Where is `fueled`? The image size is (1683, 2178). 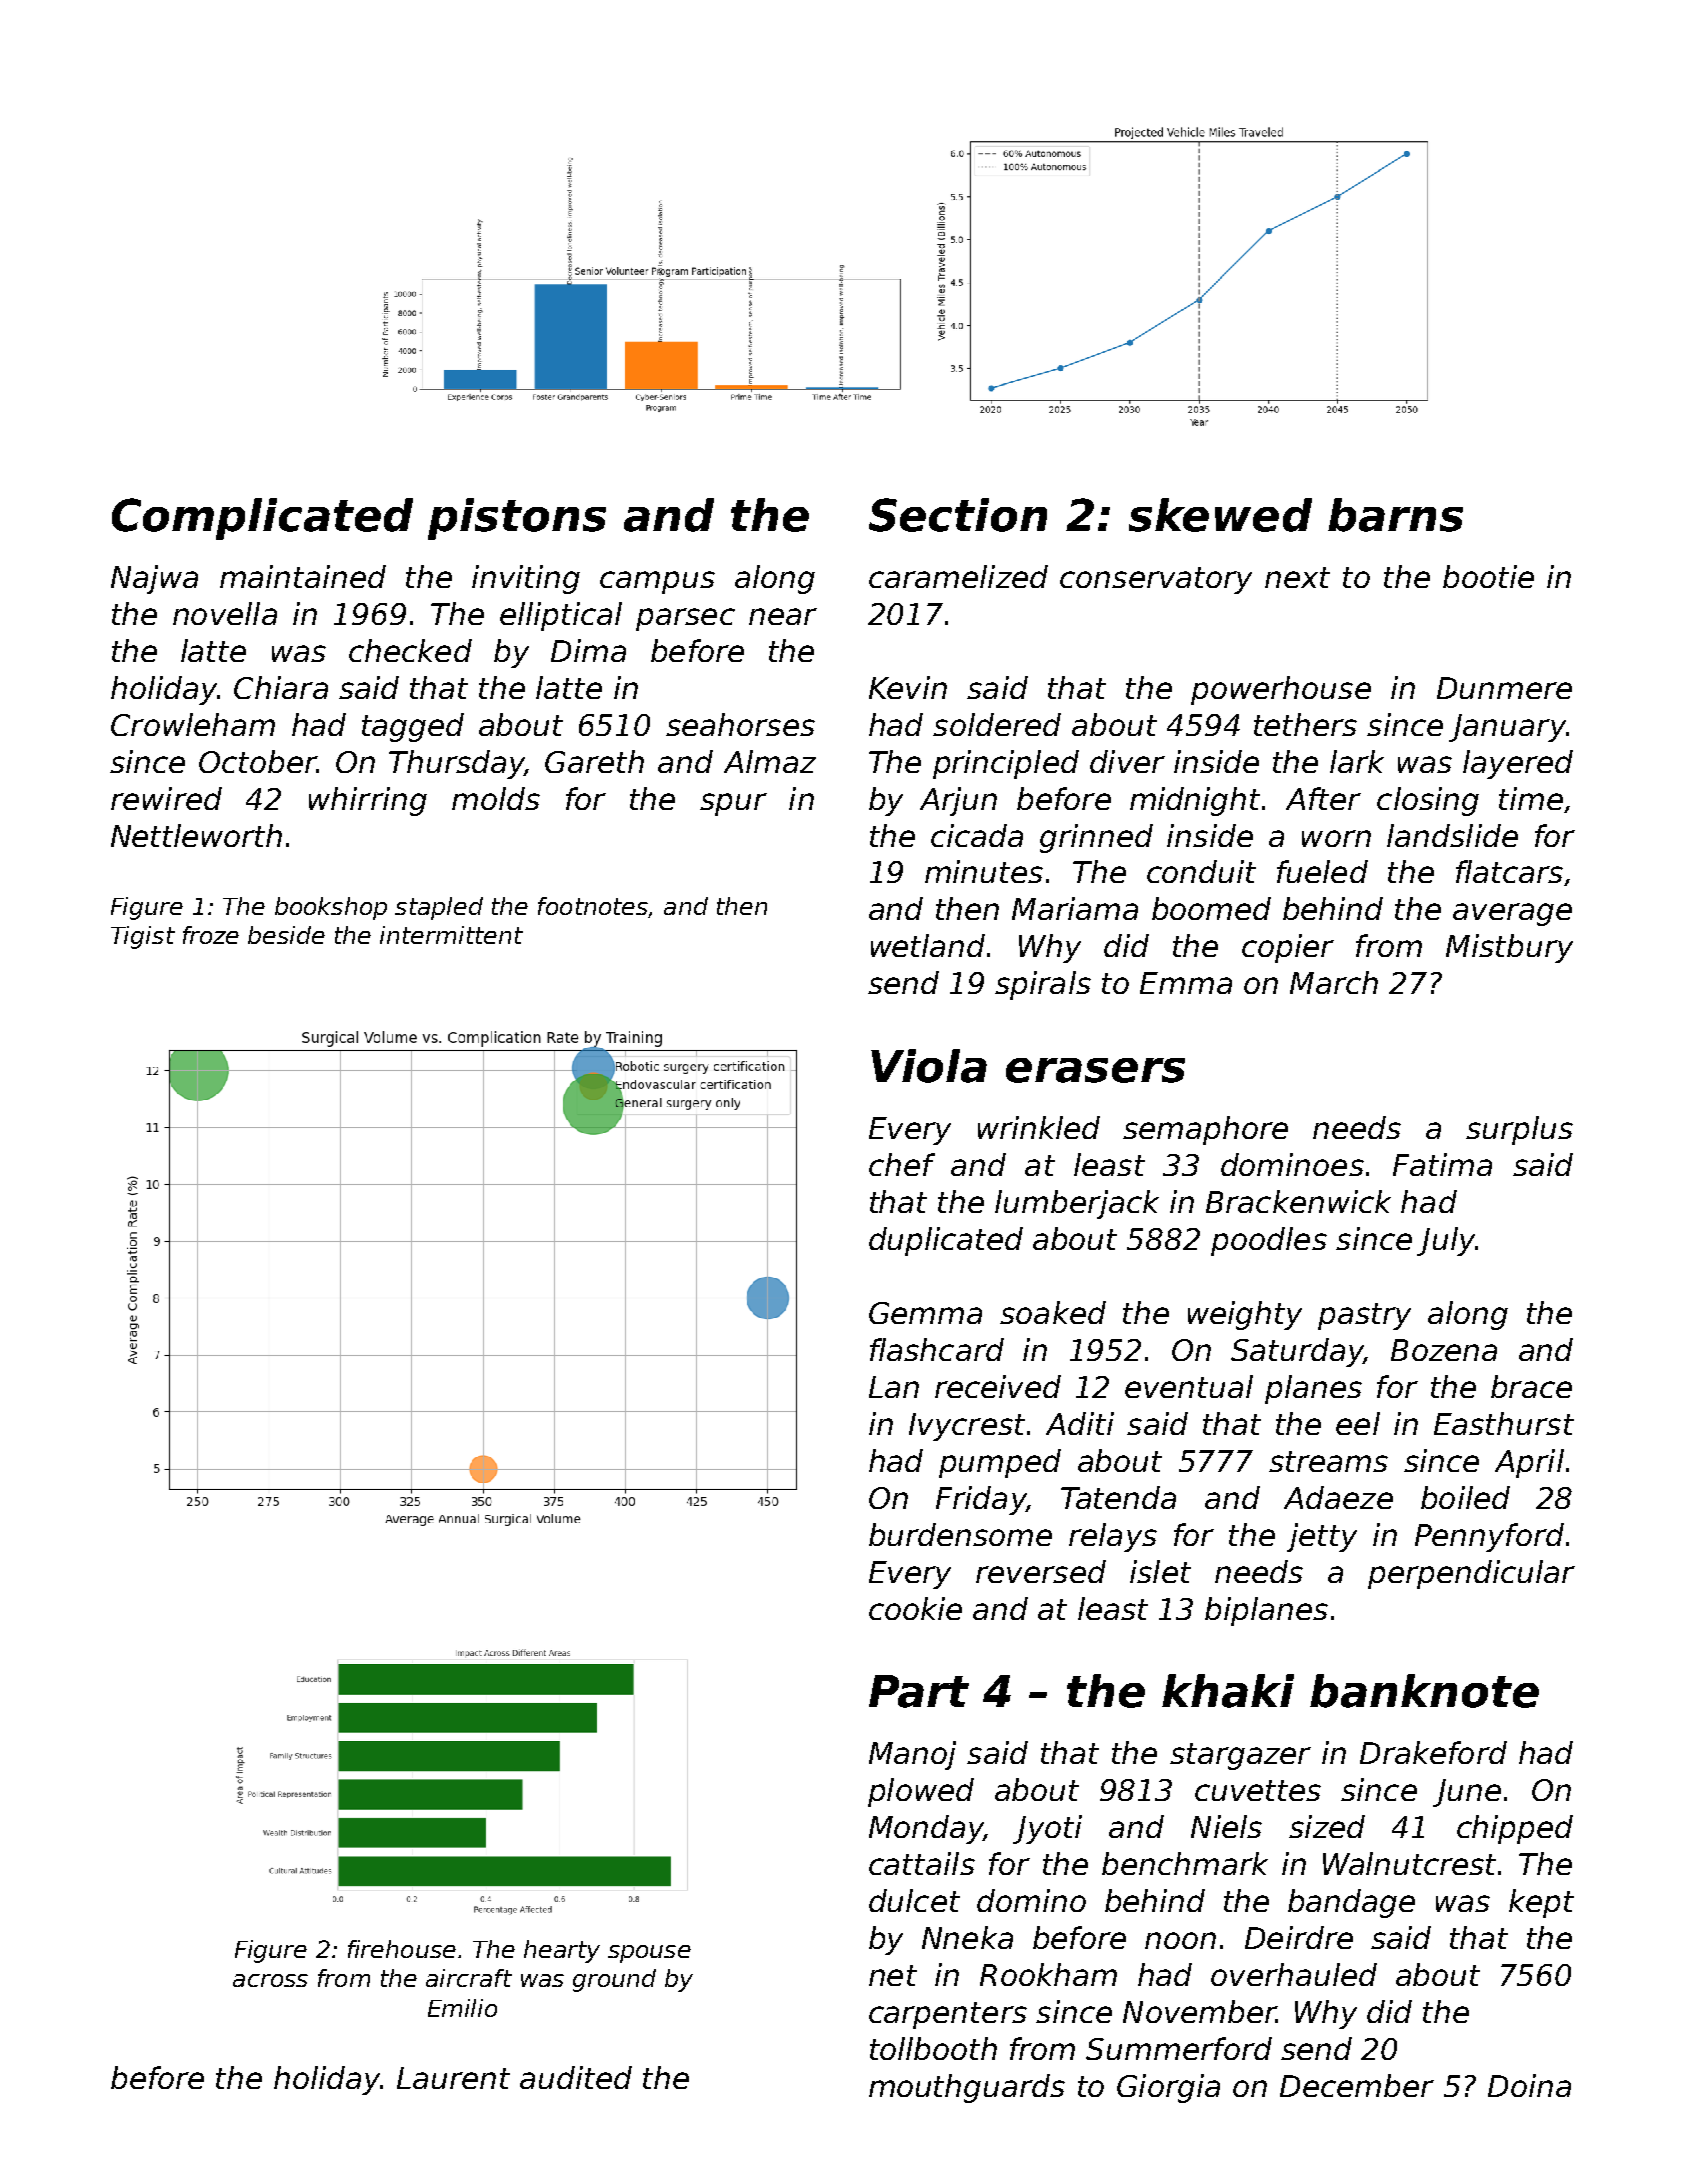 fueled is located at coordinates (1322, 871).
